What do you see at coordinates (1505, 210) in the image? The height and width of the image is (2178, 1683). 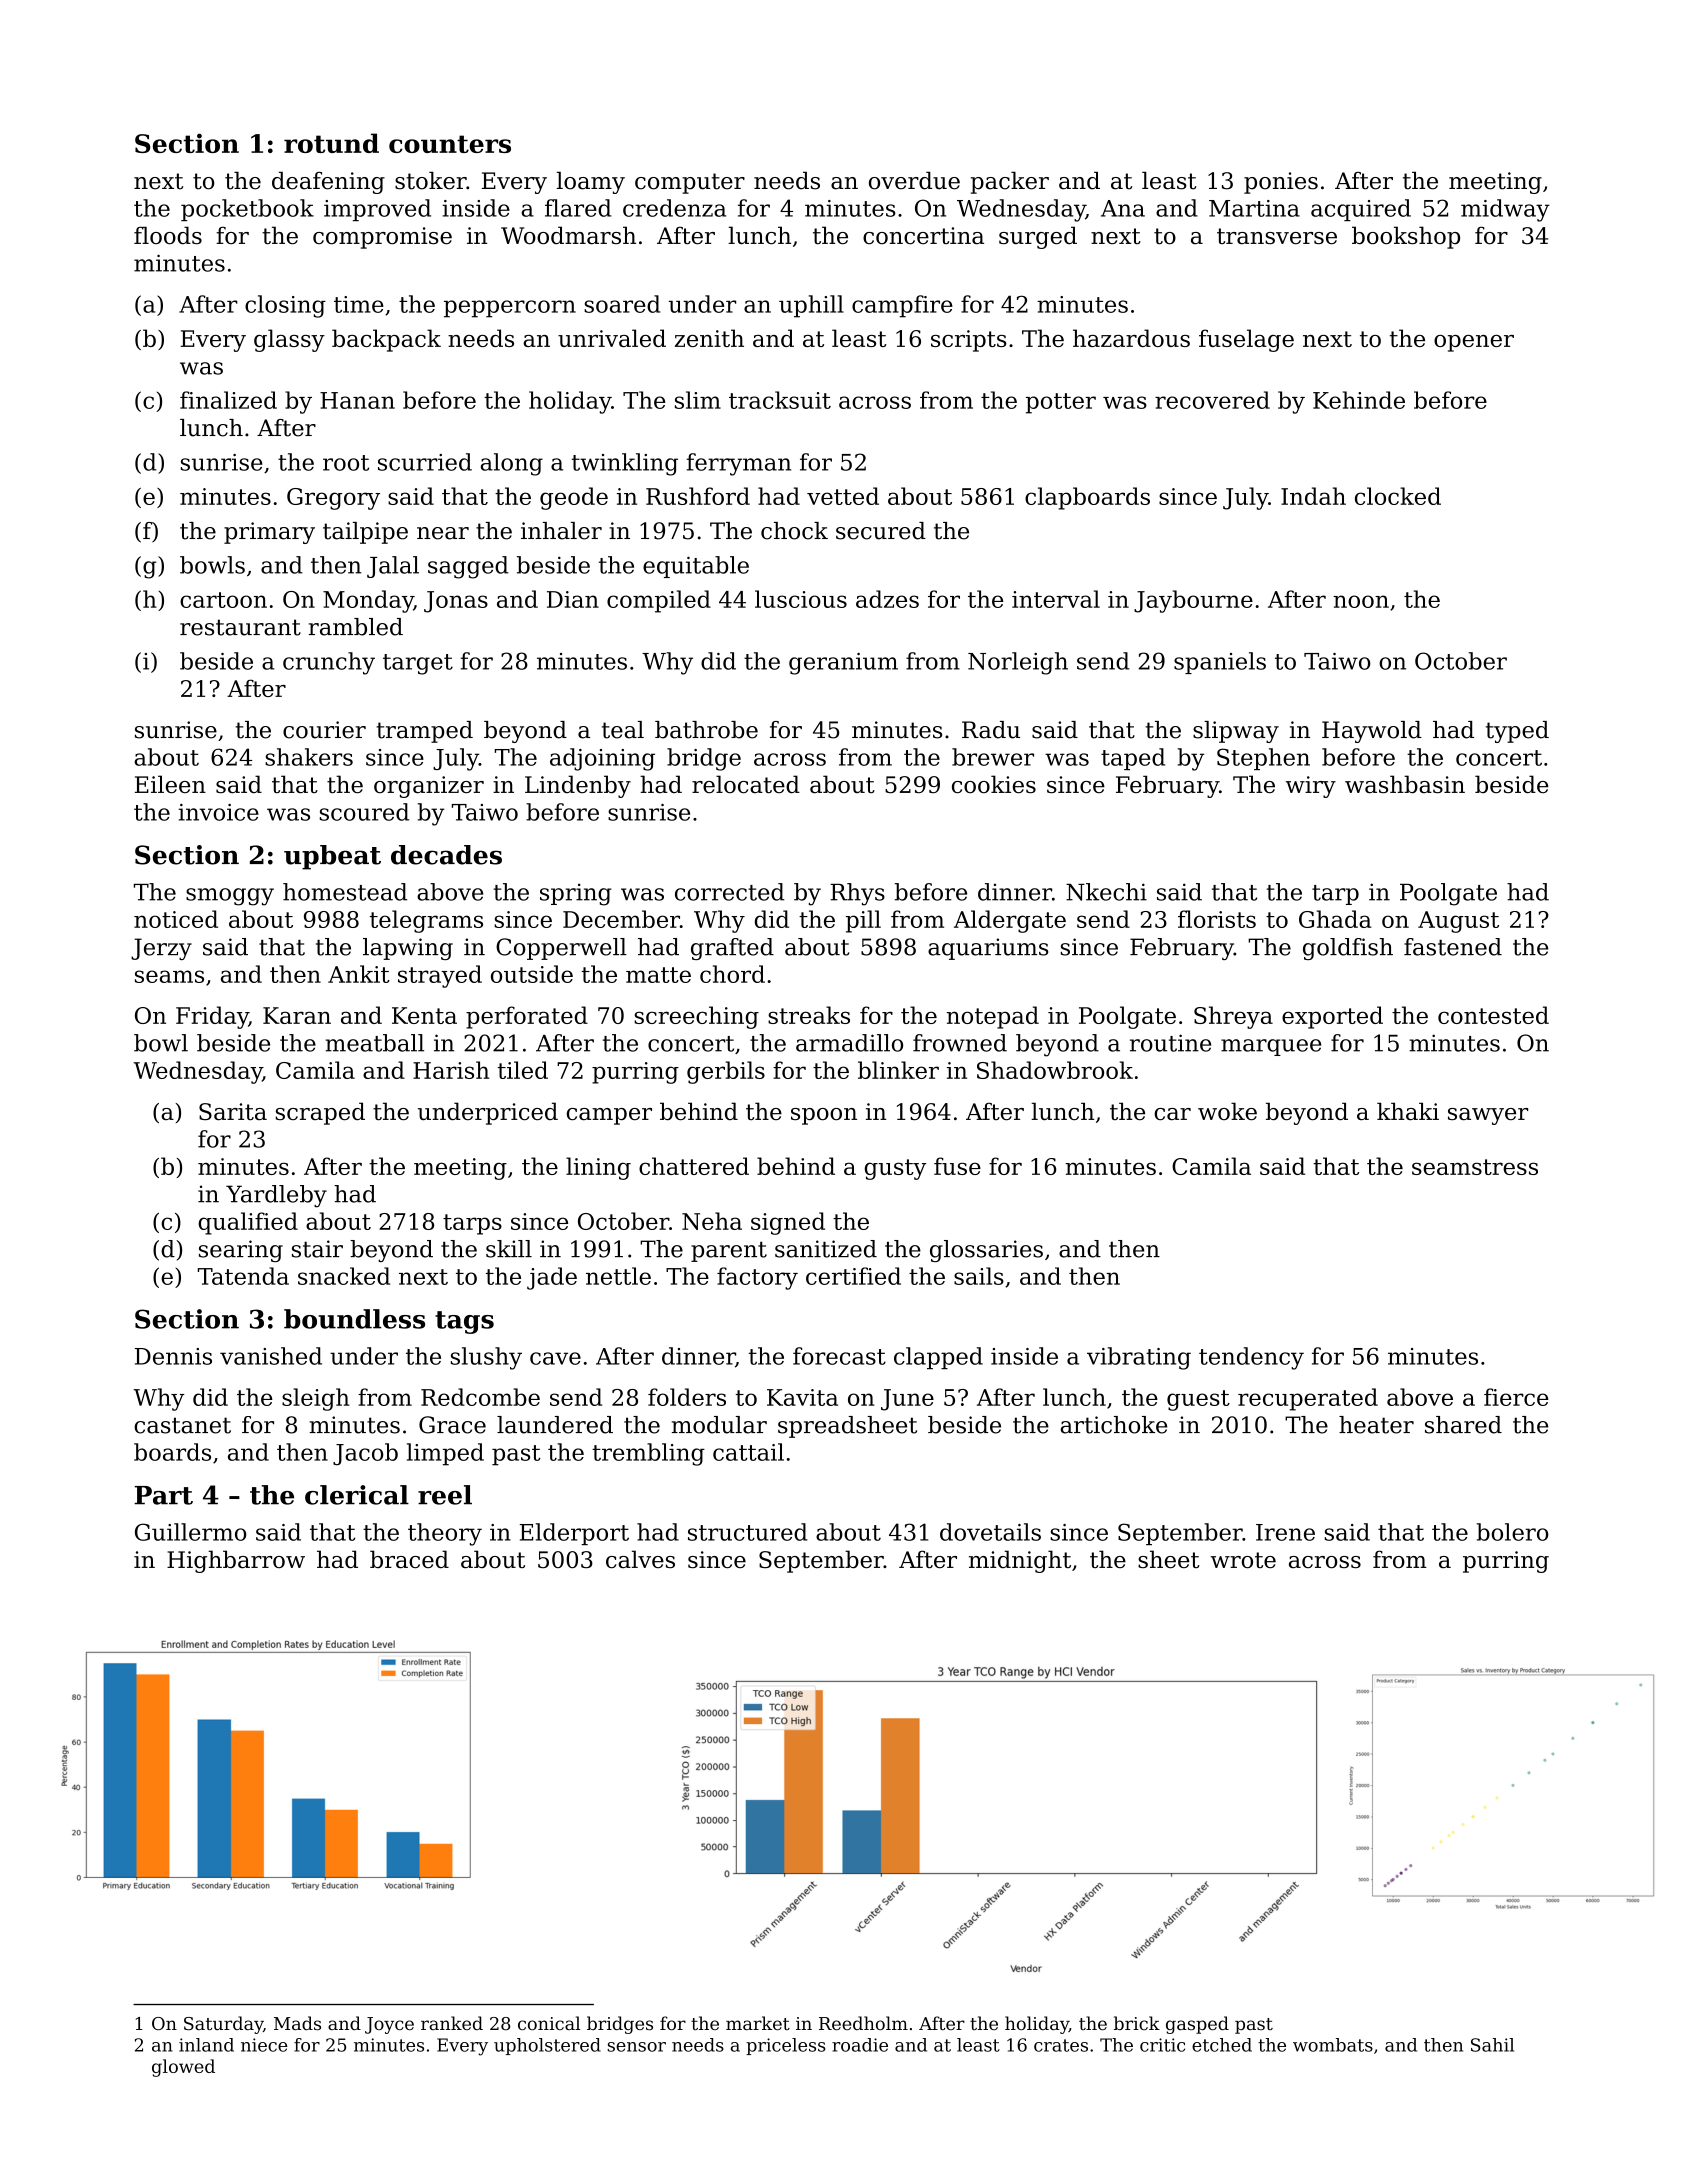 I see `midway` at bounding box center [1505, 210].
